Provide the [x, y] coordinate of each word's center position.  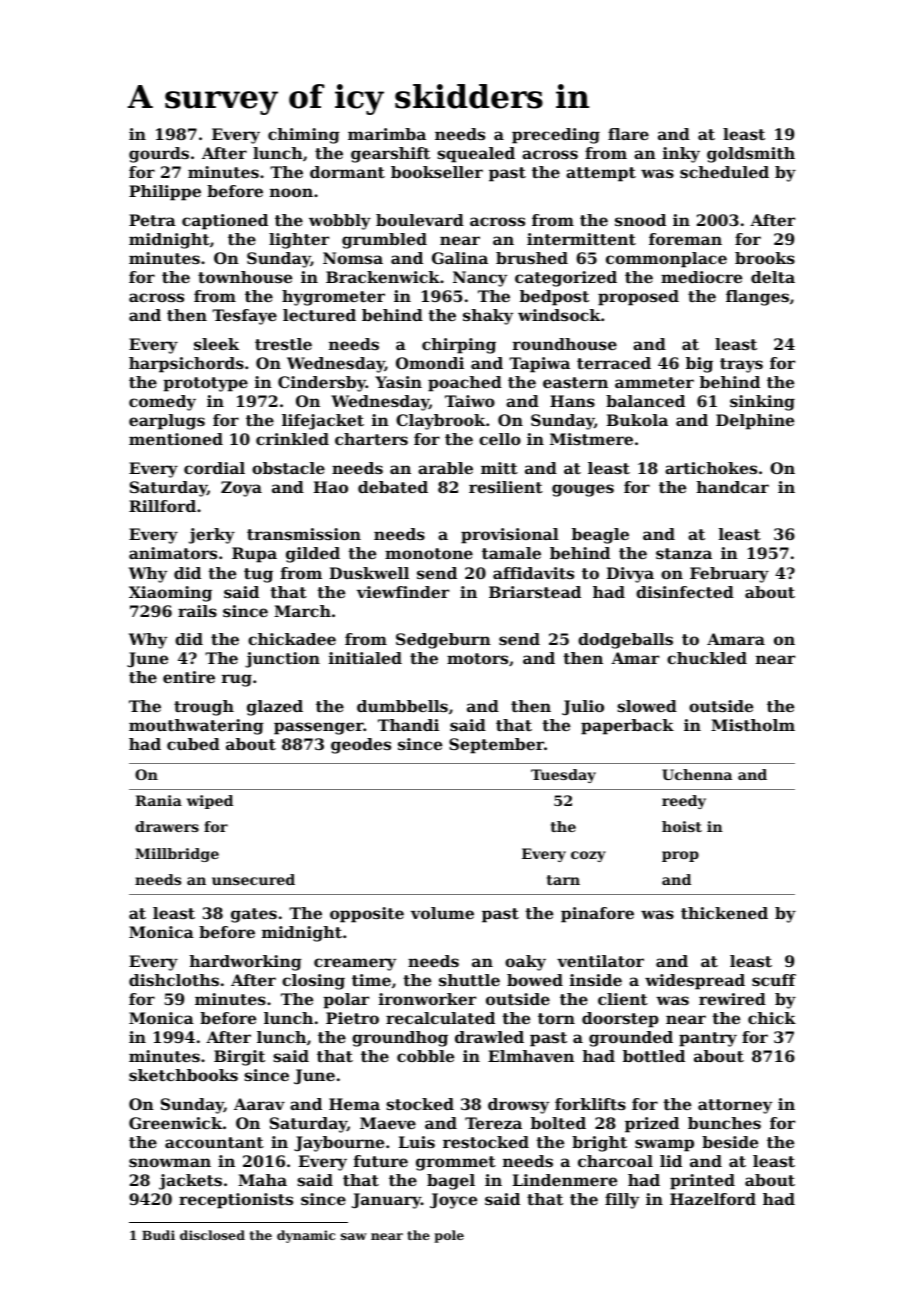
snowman [170, 1162]
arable [445, 468]
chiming [304, 136]
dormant [347, 172]
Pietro [352, 1018]
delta [773, 277]
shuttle [469, 980]
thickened [724, 913]
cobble [425, 1056]
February [729, 575]
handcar [733, 487]
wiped [210, 802]
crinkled [292, 439]
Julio [583, 708]
